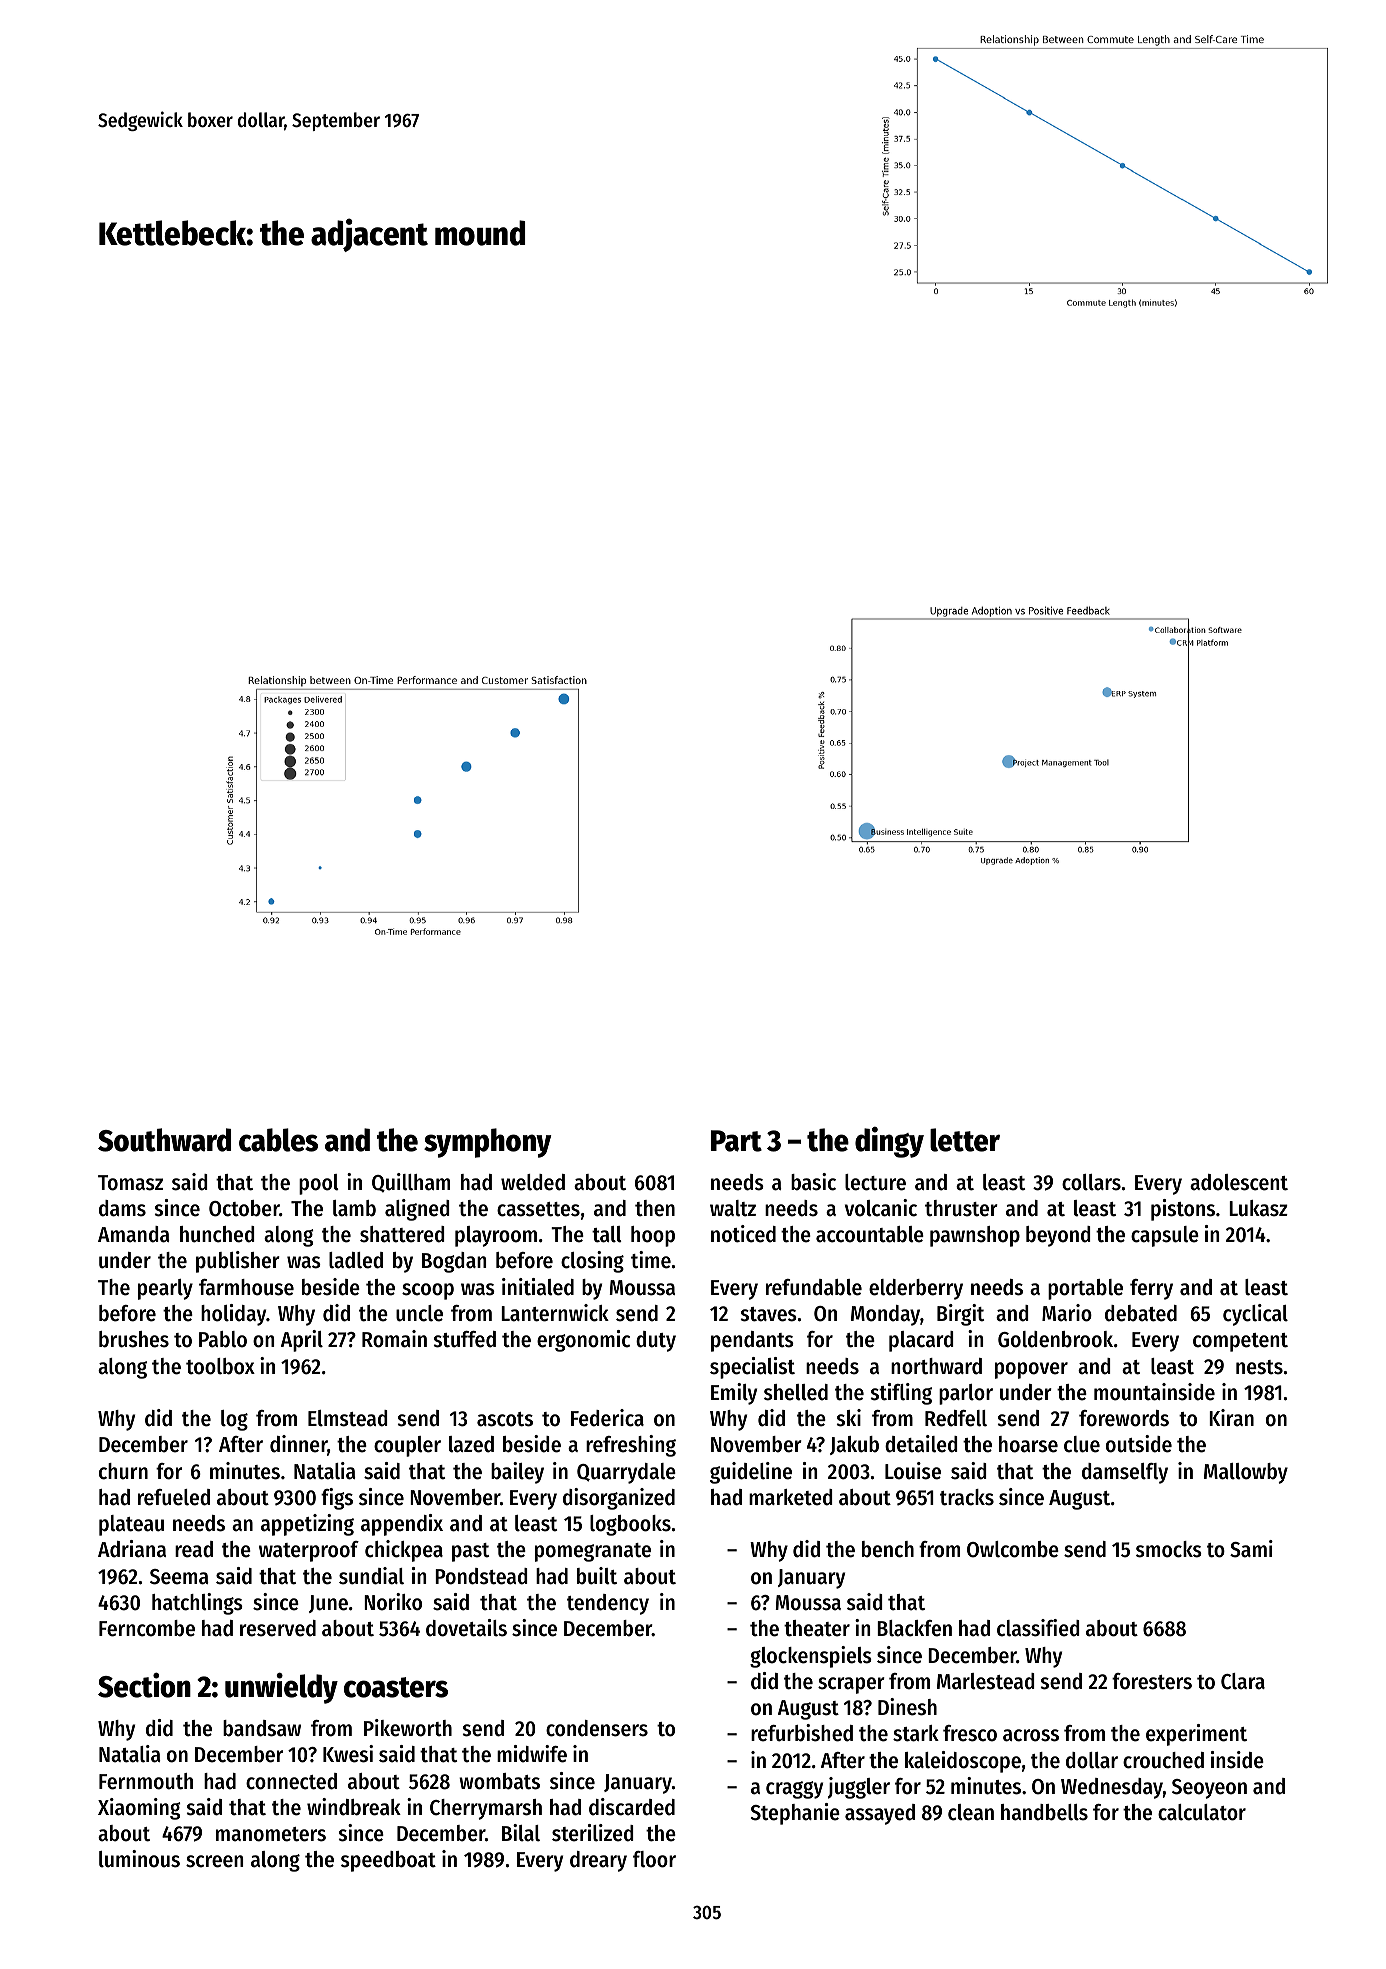 The height and width of the page is (1969, 1386). Describe the element at coordinates (214, 1861) in the page. I see `screen` at that location.
